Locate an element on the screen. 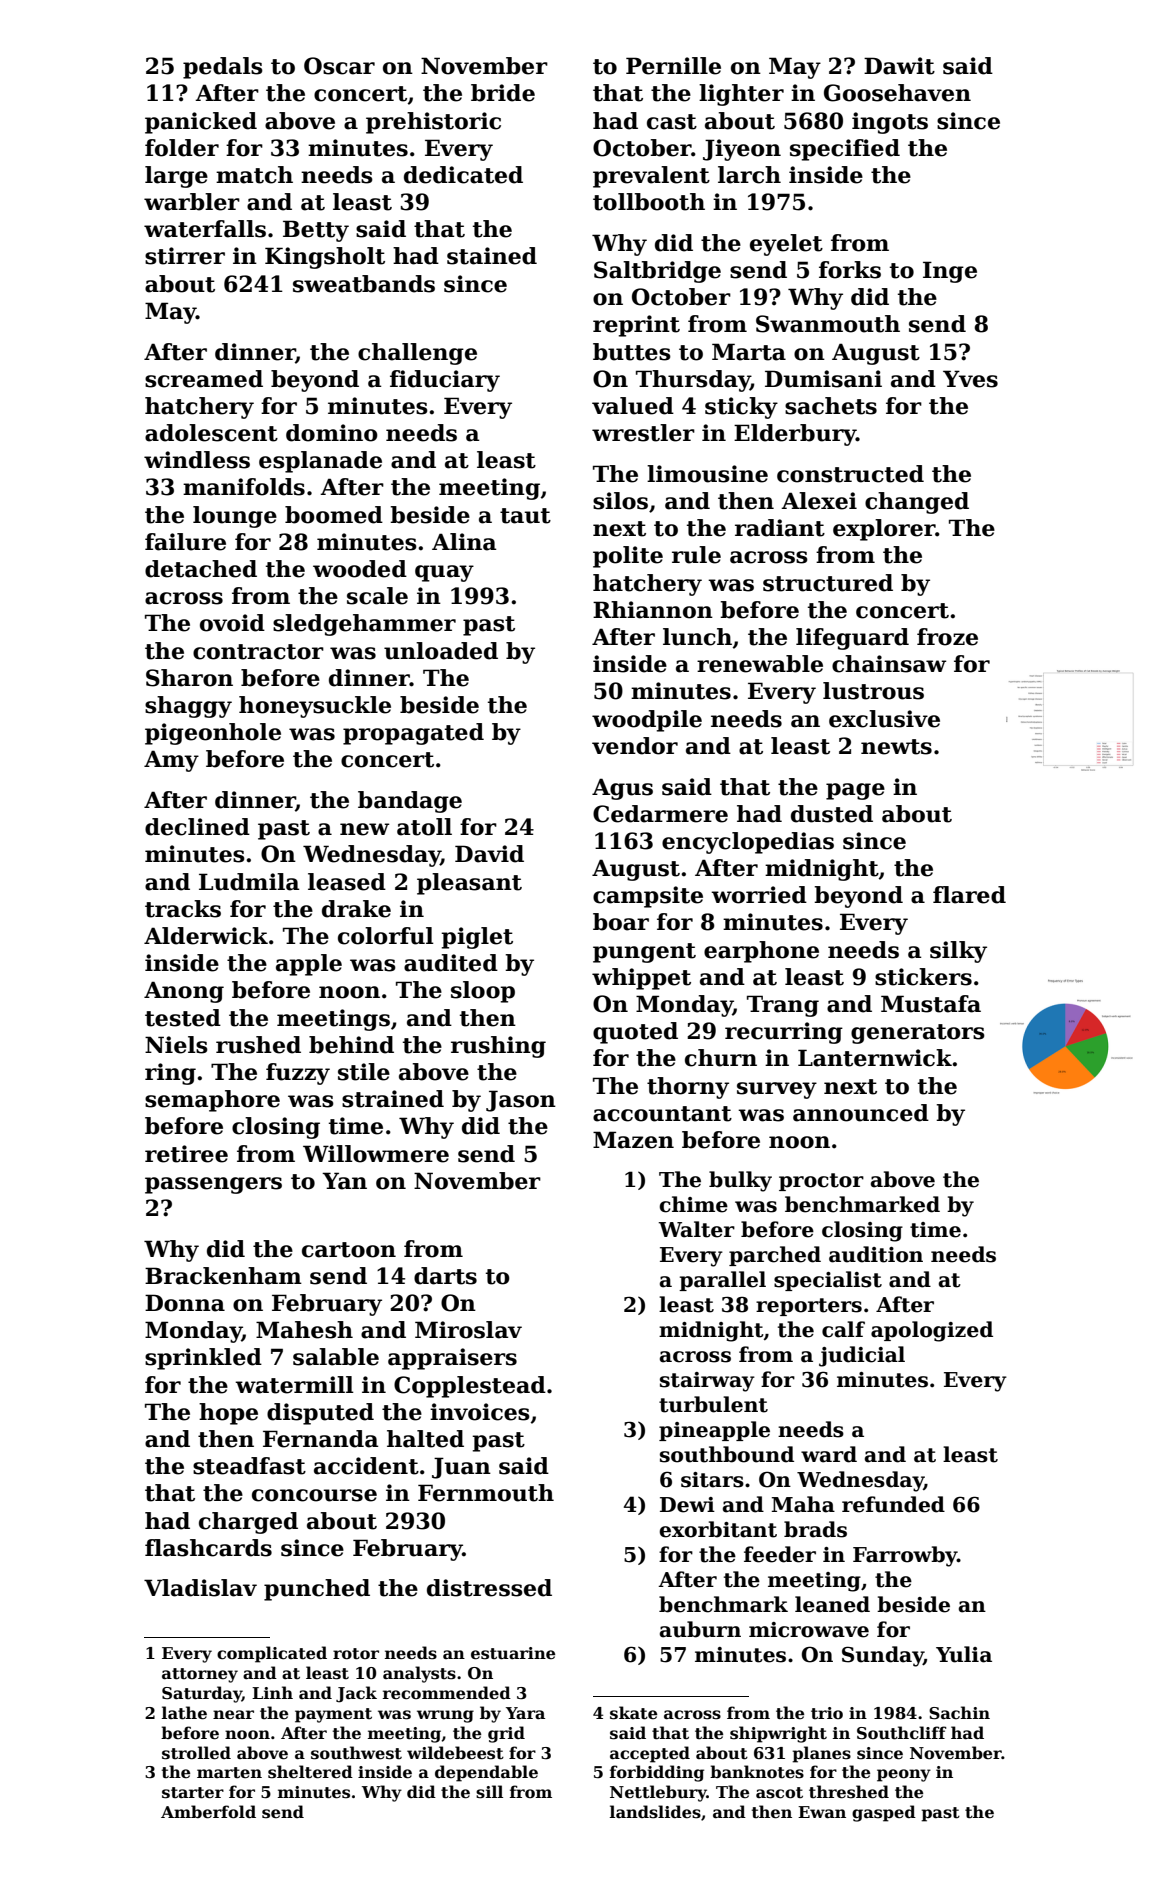 Image resolution: width=1151 pixels, height=1896 pixels. Swanmouth is located at coordinates (828, 324).
